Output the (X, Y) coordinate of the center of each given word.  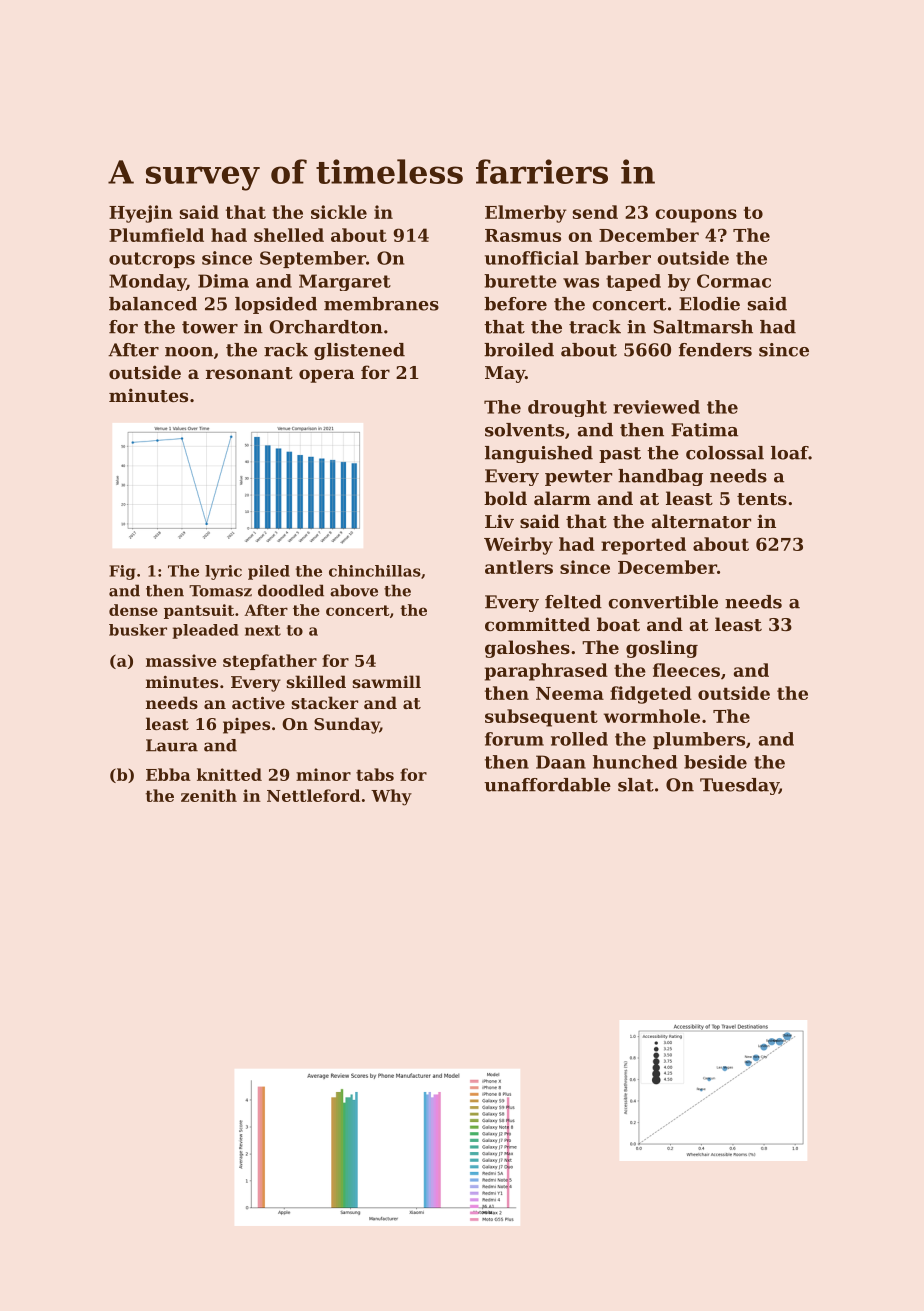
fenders (715, 350)
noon (189, 352)
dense (133, 610)
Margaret (345, 282)
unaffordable (547, 785)
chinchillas (375, 571)
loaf (790, 453)
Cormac (734, 281)
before (515, 304)
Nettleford (313, 795)
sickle (339, 212)
